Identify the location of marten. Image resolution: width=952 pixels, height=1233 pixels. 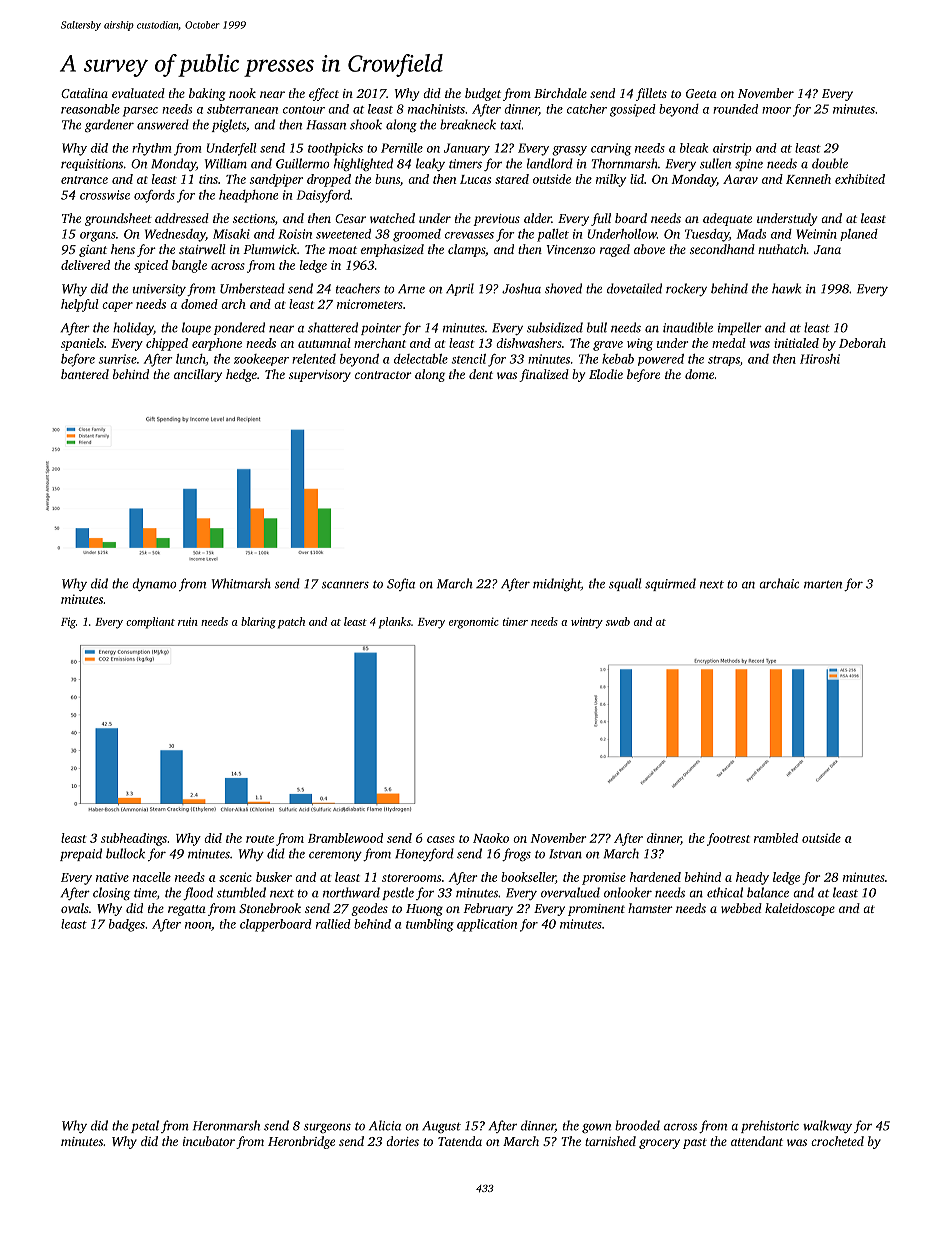
(823, 584).
